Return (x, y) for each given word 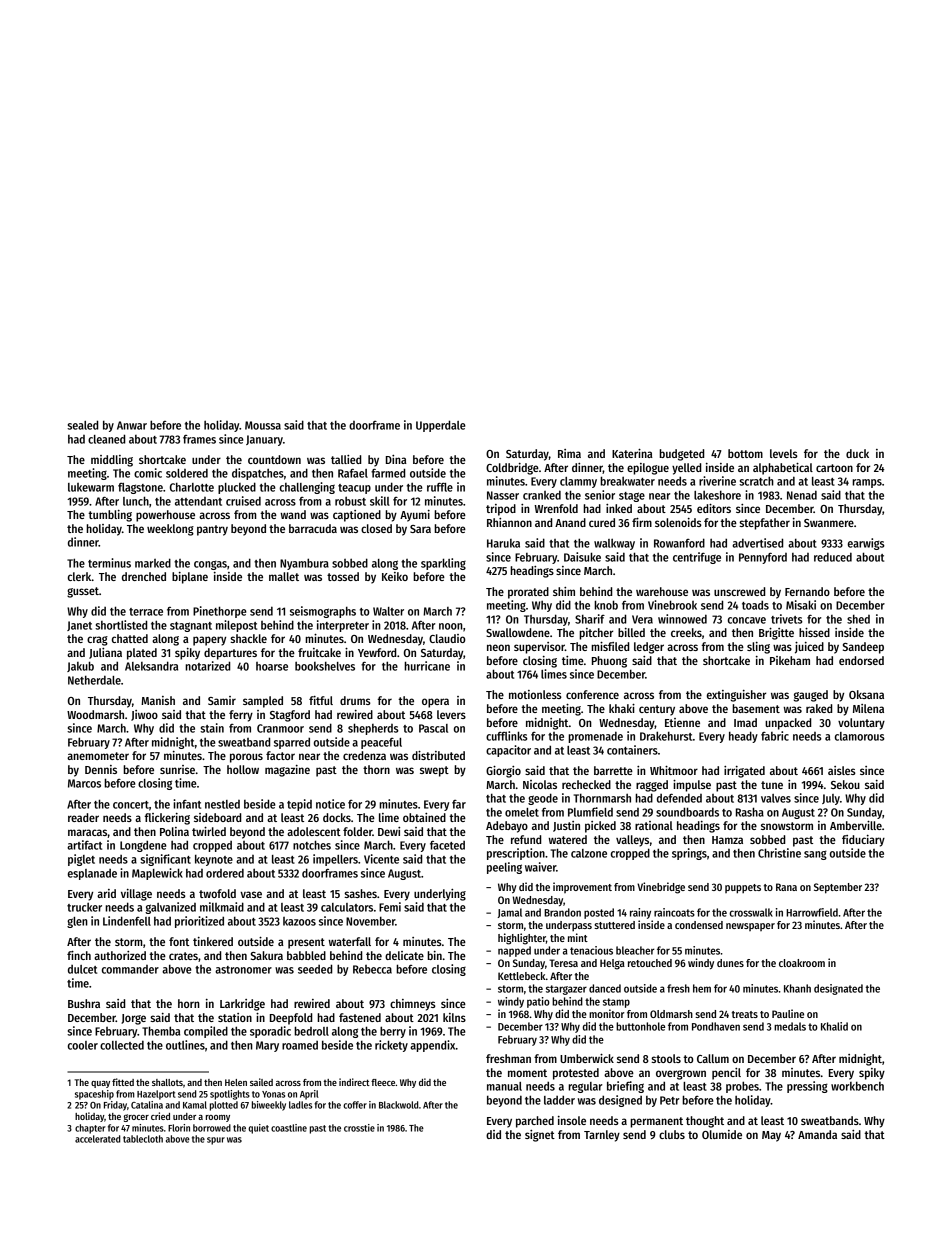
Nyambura (304, 564)
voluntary (861, 724)
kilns (454, 1017)
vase (251, 894)
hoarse (272, 666)
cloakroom (802, 963)
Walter (388, 611)
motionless (535, 694)
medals (790, 1026)
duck (857, 453)
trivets (787, 619)
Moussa (263, 425)
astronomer (243, 970)
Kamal (195, 1105)
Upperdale (441, 426)
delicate (404, 955)
